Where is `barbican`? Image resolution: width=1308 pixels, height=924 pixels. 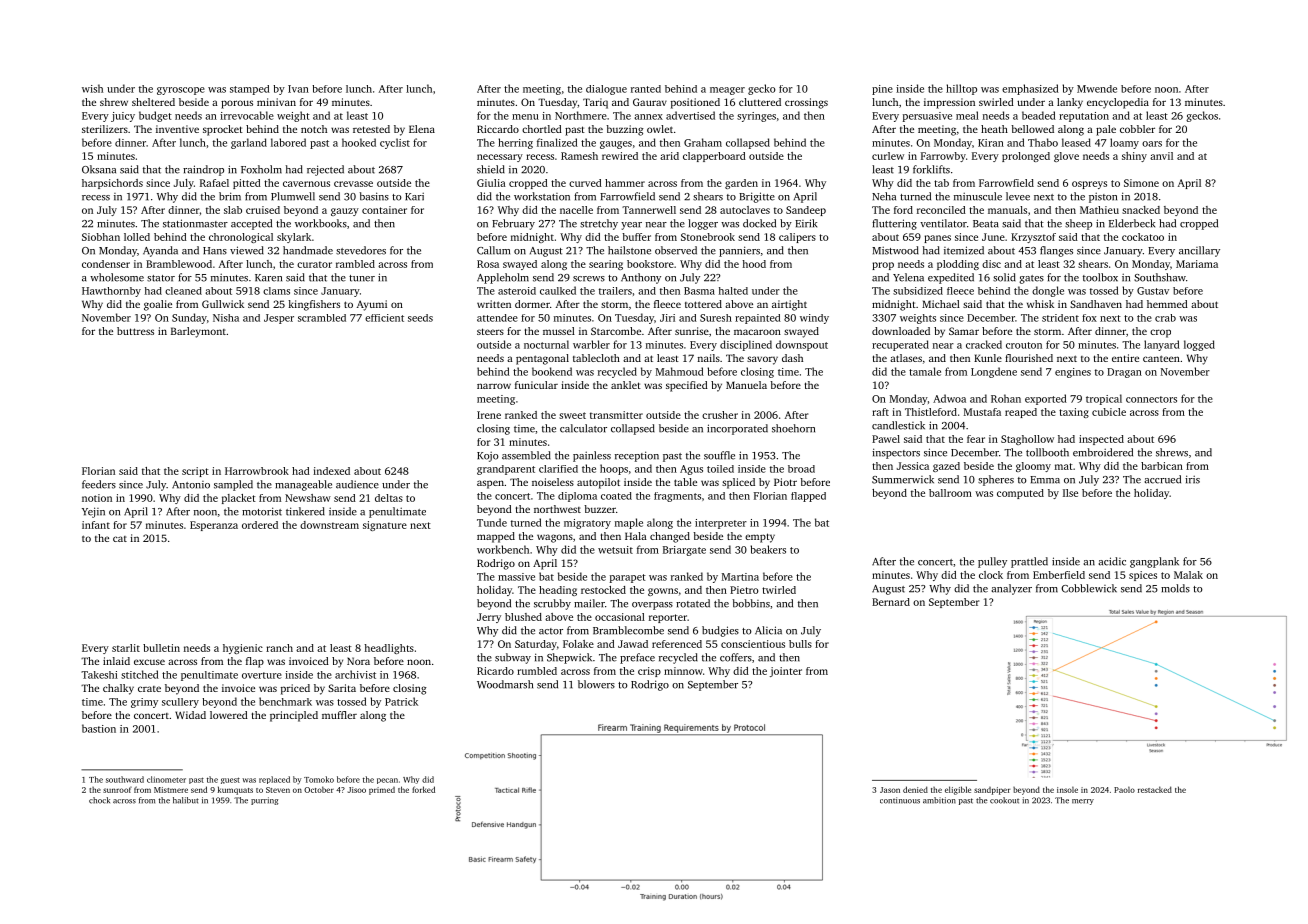
barbican is located at coordinates (1162, 466).
